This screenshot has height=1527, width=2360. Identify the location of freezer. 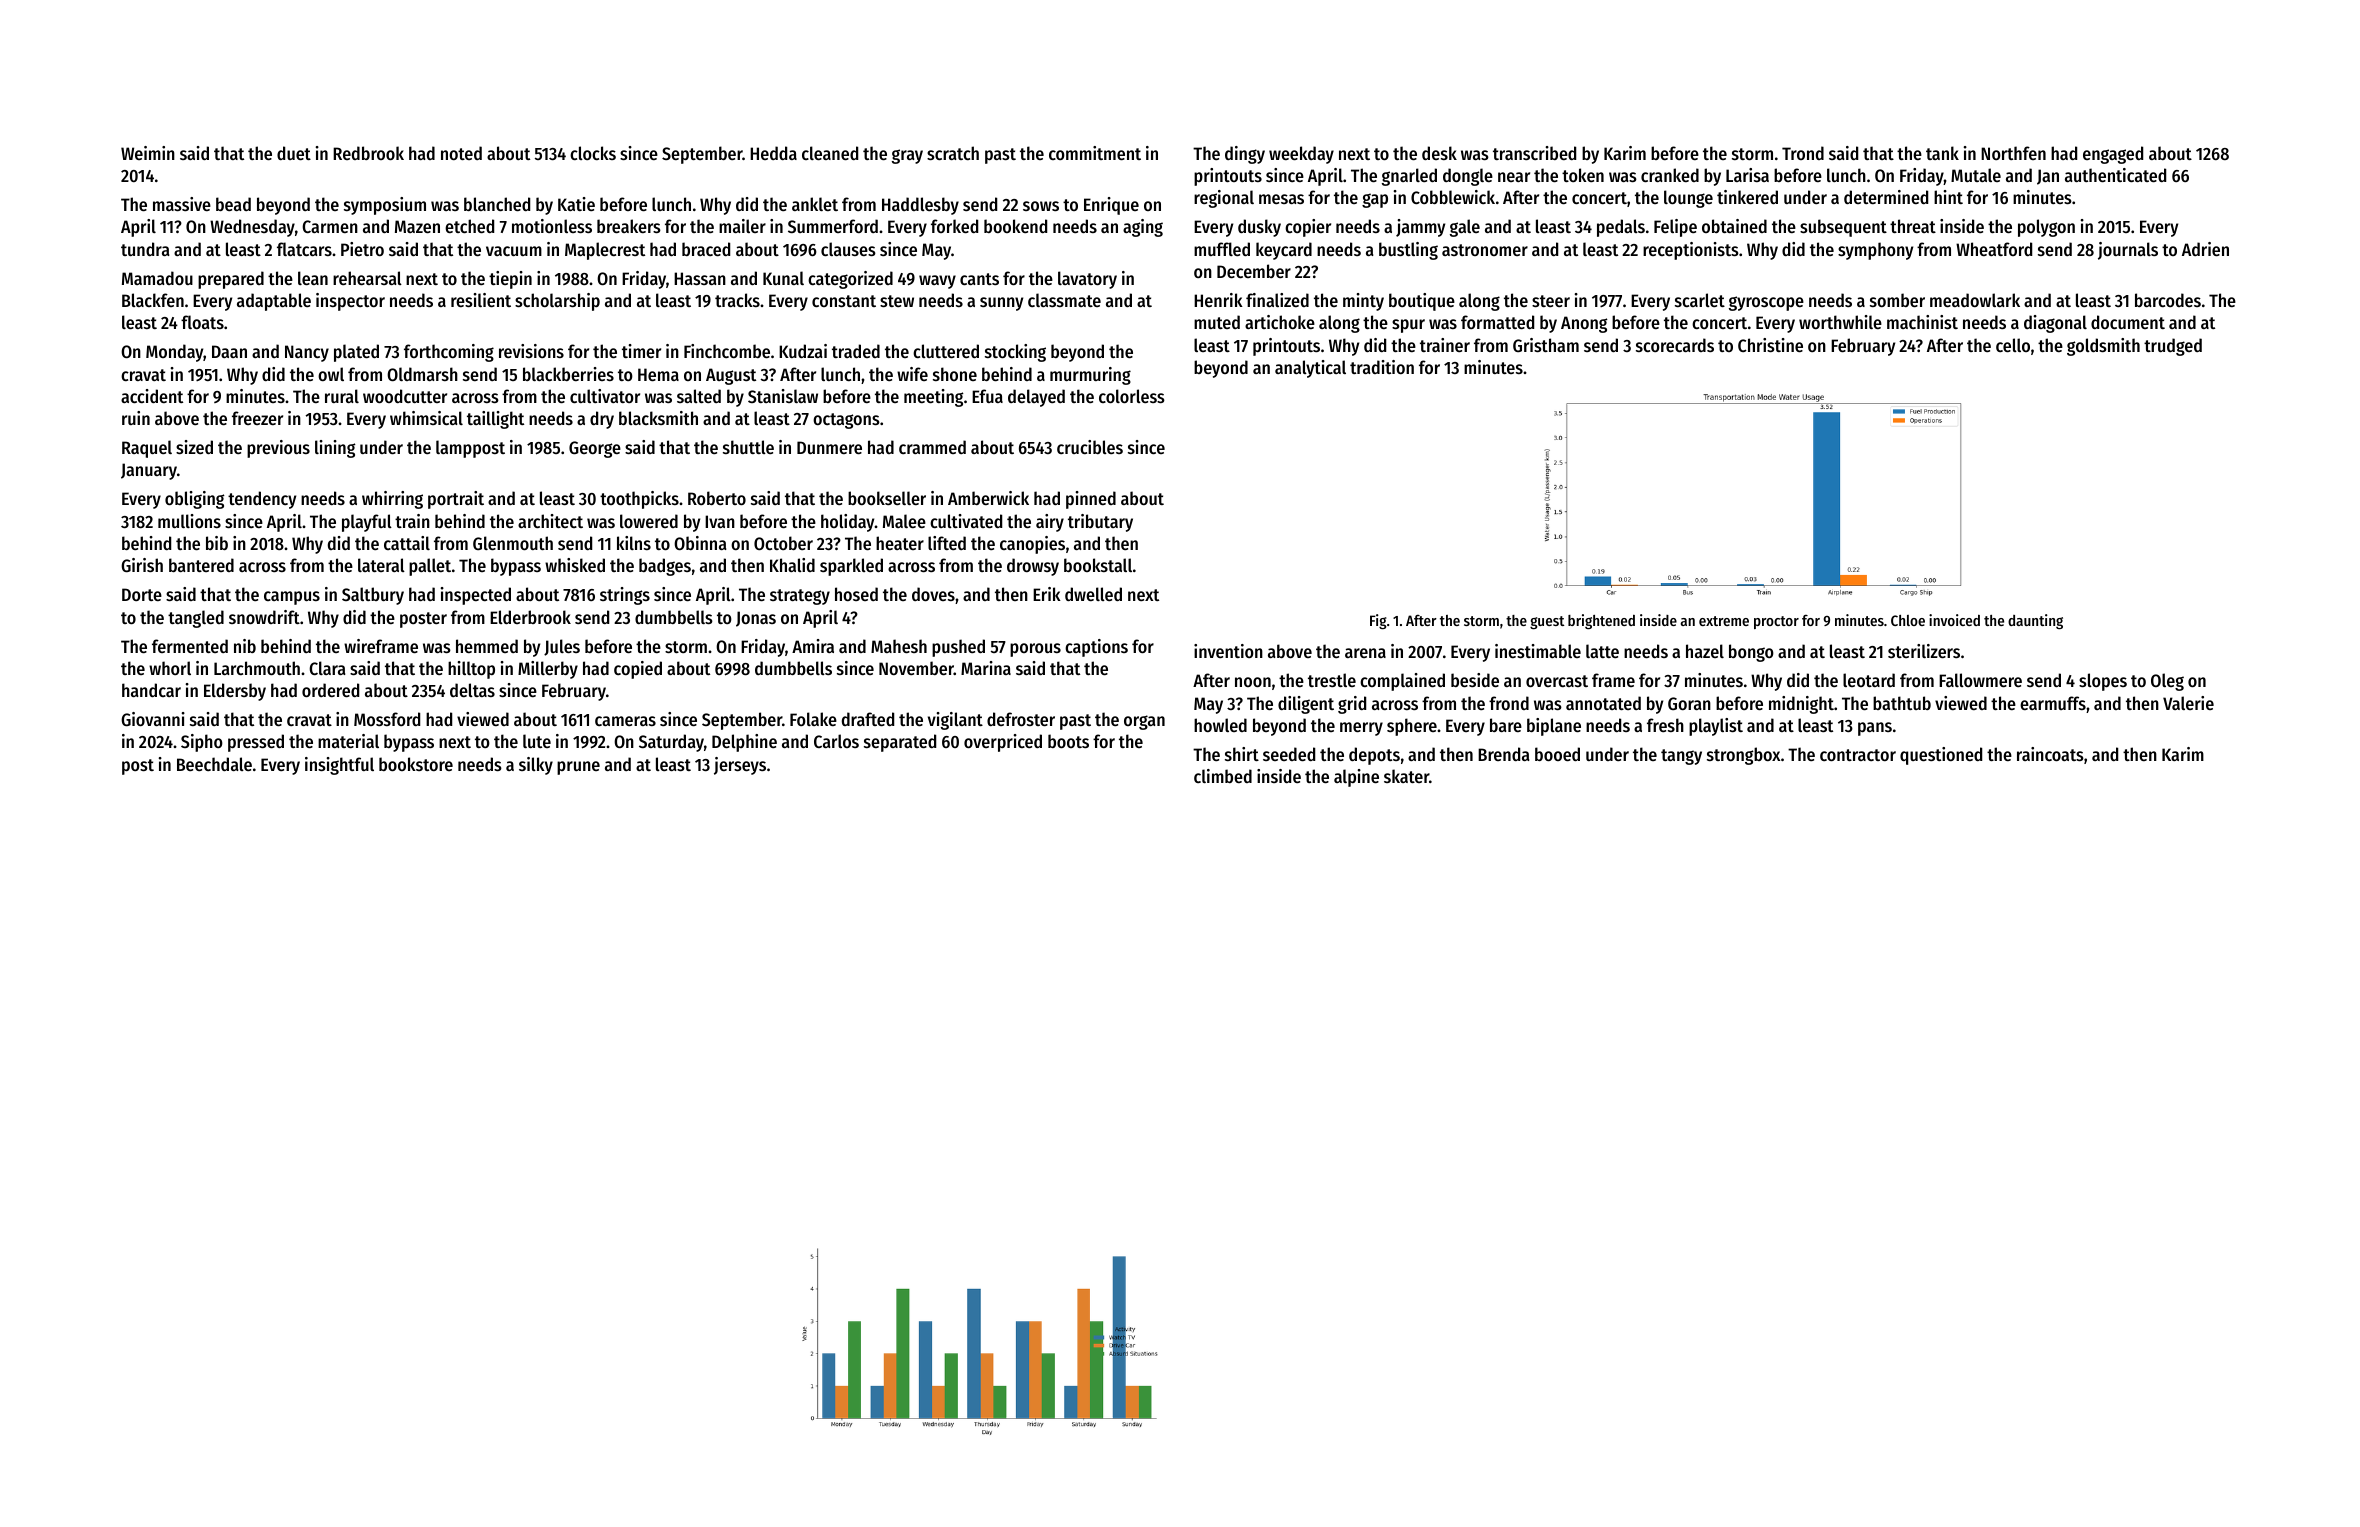
(257, 418).
